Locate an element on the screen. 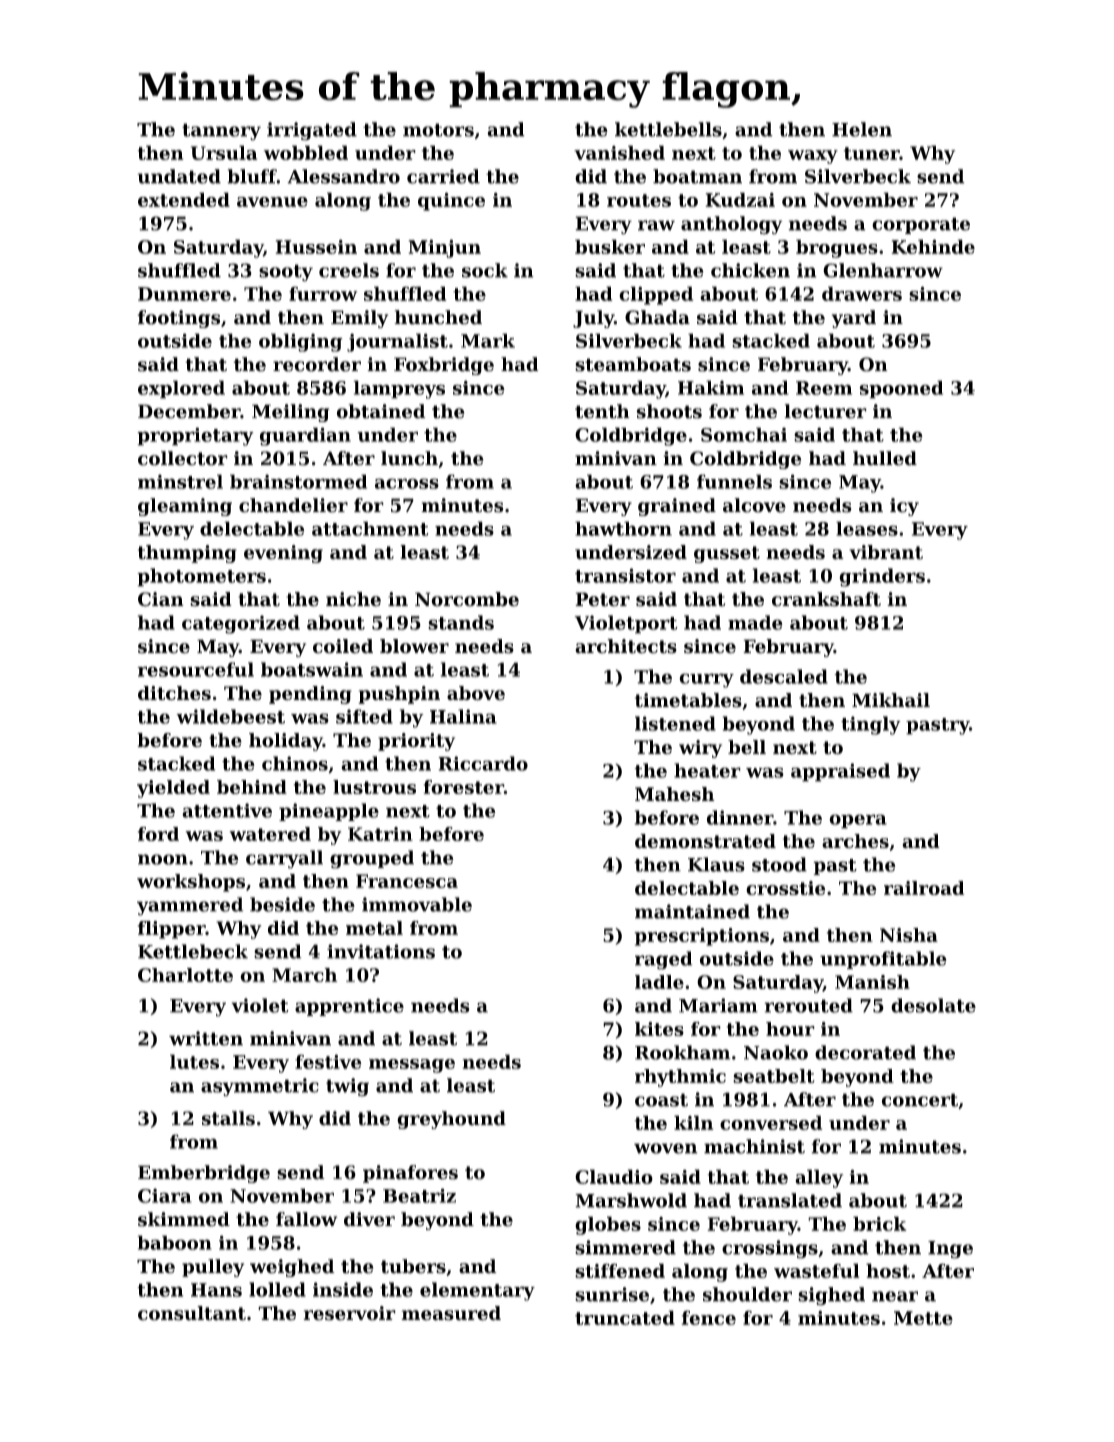 The image size is (1114, 1442). architects is located at coordinates (626, 646).
